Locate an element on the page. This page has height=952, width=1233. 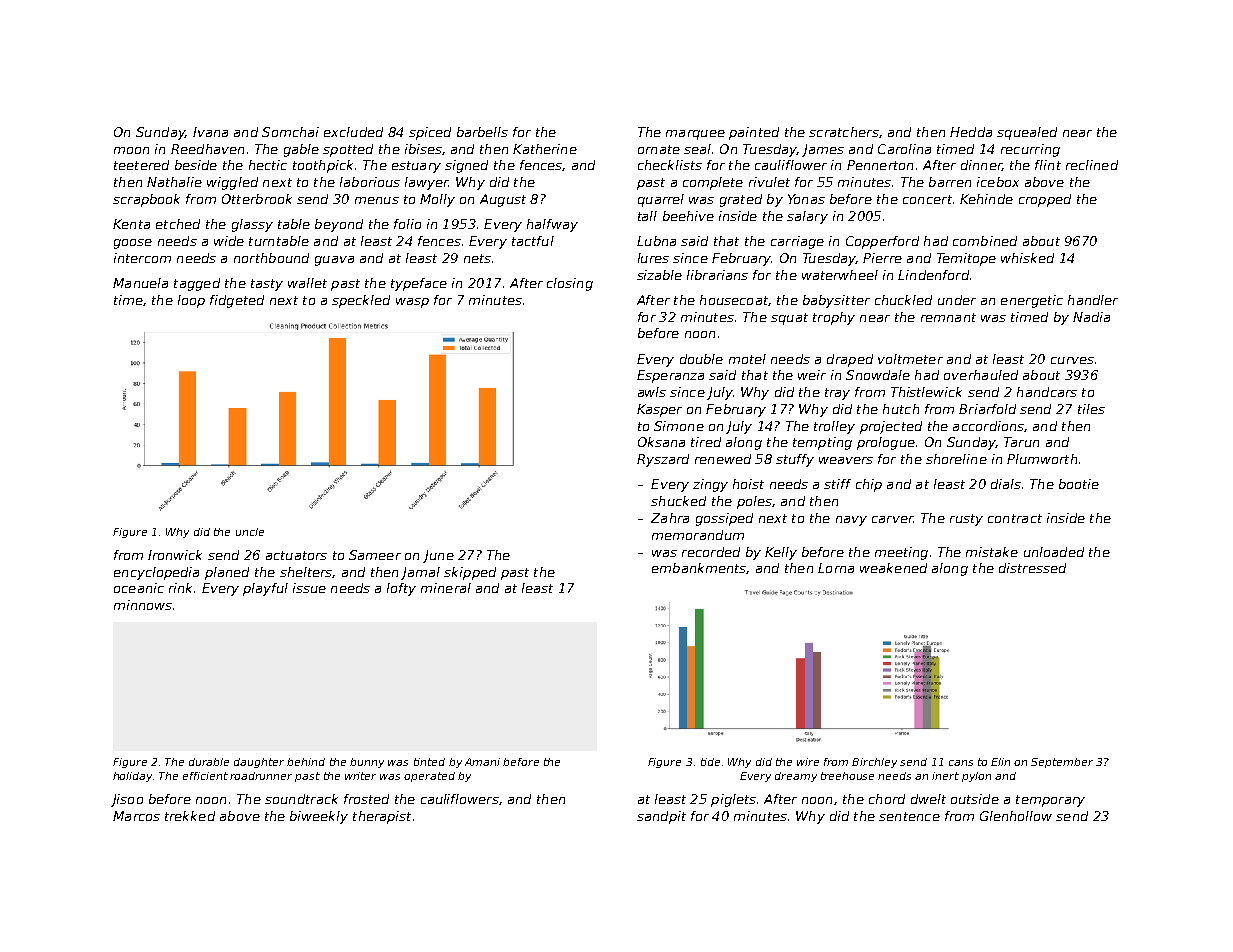
tall is located at coordinates (647, 216).
